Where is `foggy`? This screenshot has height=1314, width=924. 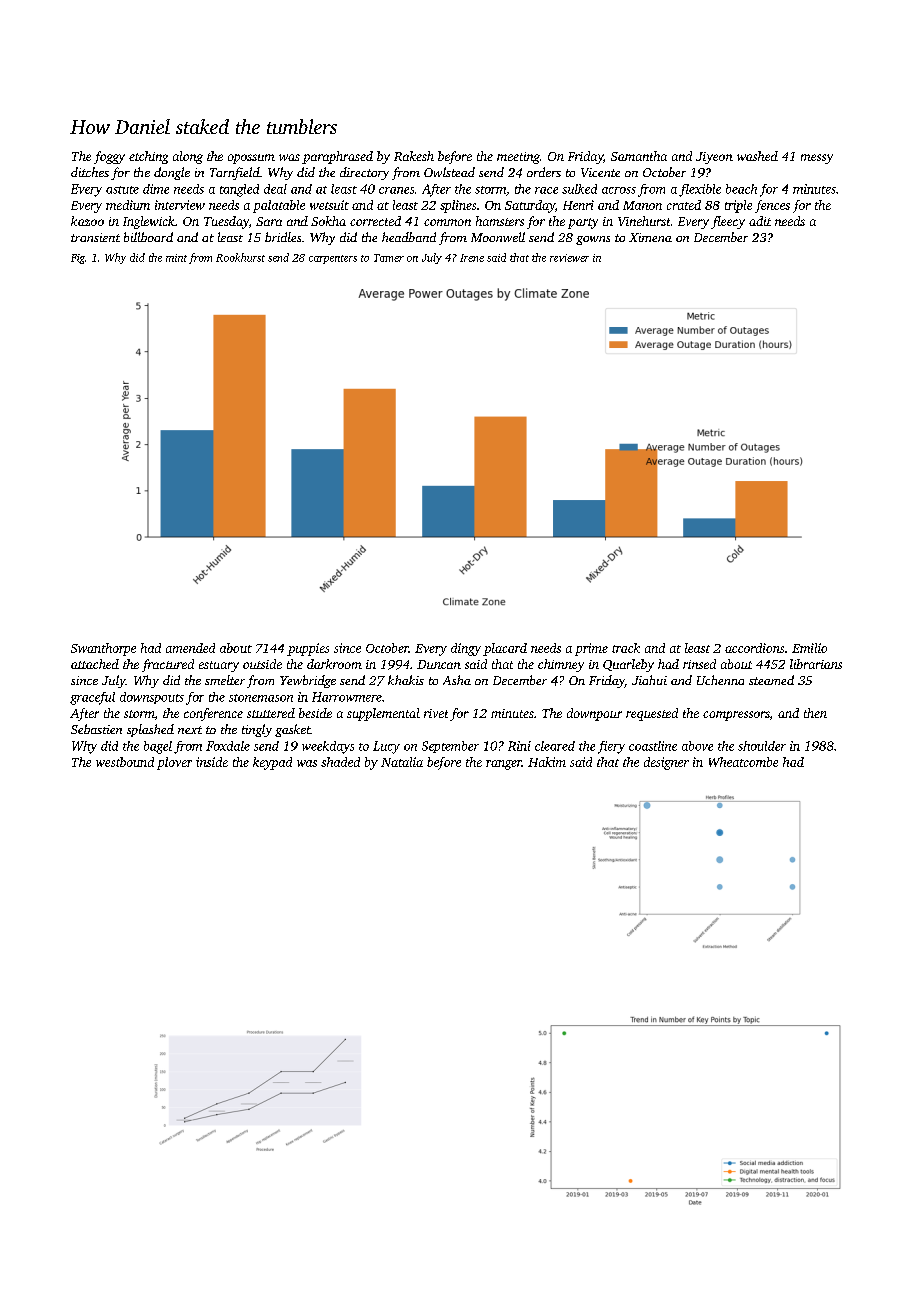
foggy is located at coordinates (109, 157).
